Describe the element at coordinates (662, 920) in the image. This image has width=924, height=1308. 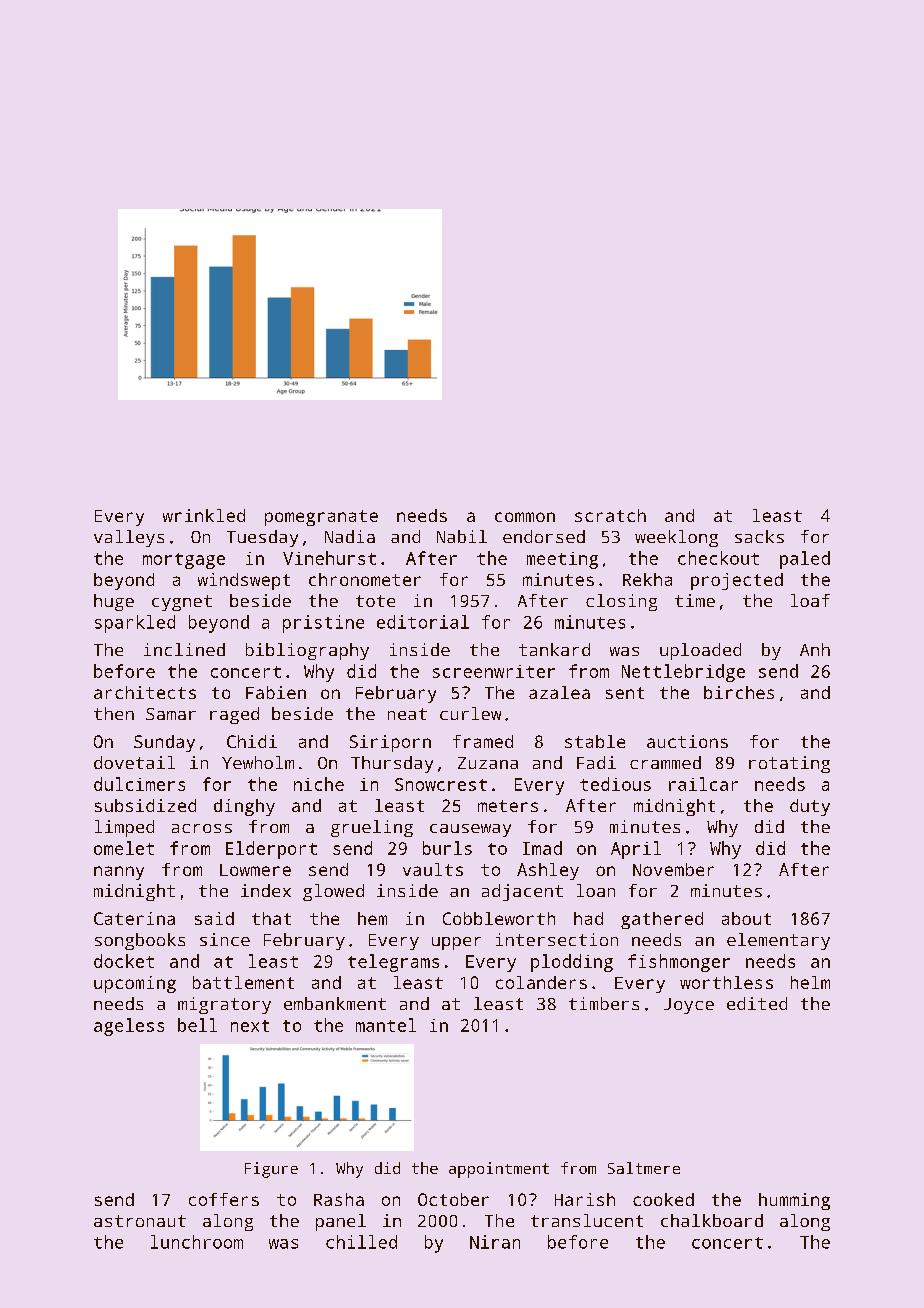
I see `gathered` at that location.
